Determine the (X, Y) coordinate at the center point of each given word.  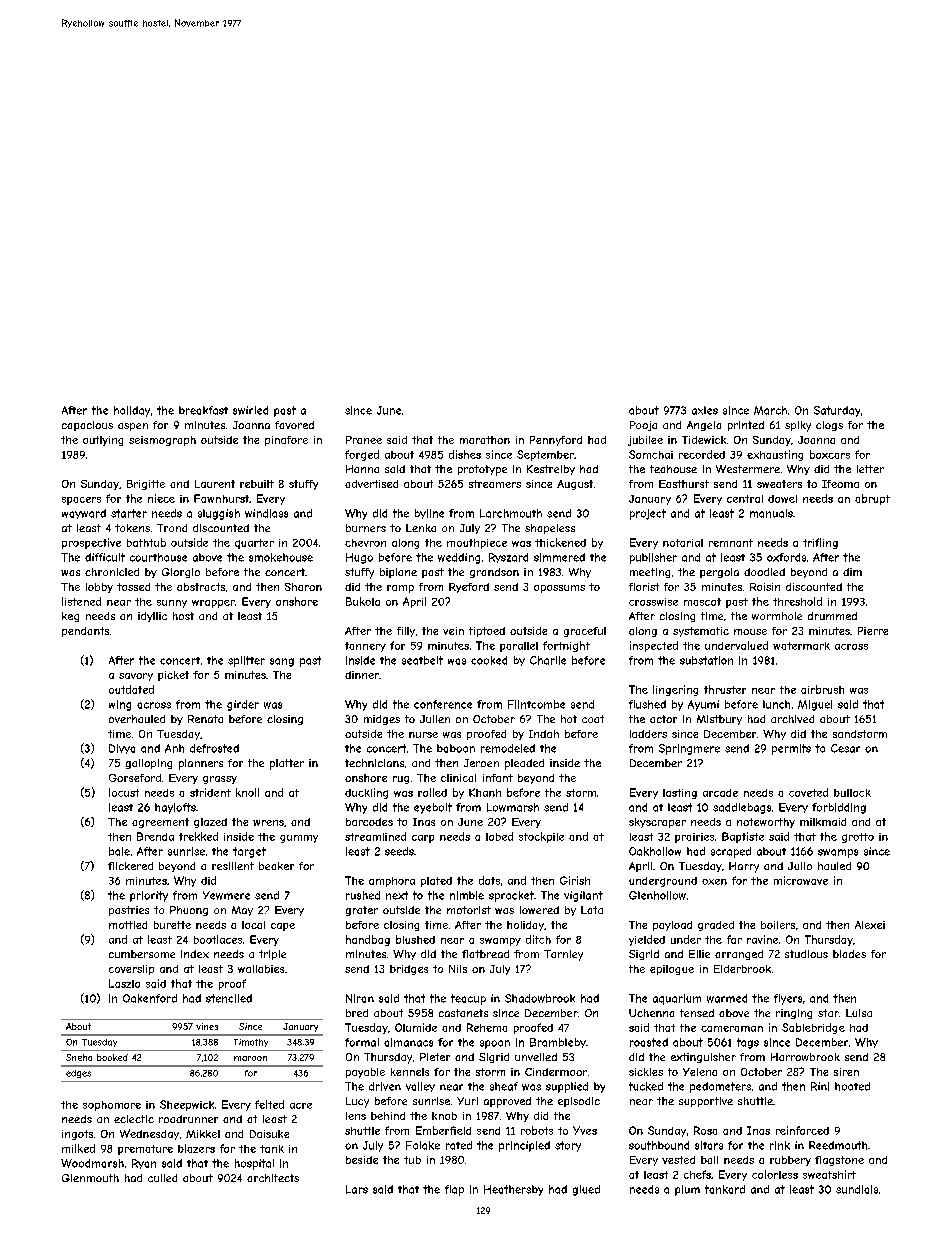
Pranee (364, 440)
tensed (697, 1013)
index (195, 954)
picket (173, 676)
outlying (103, 441)
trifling (820, 543)
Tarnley (563, 955)
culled (162, 1178)
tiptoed (487, 632)
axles (705, 410)
